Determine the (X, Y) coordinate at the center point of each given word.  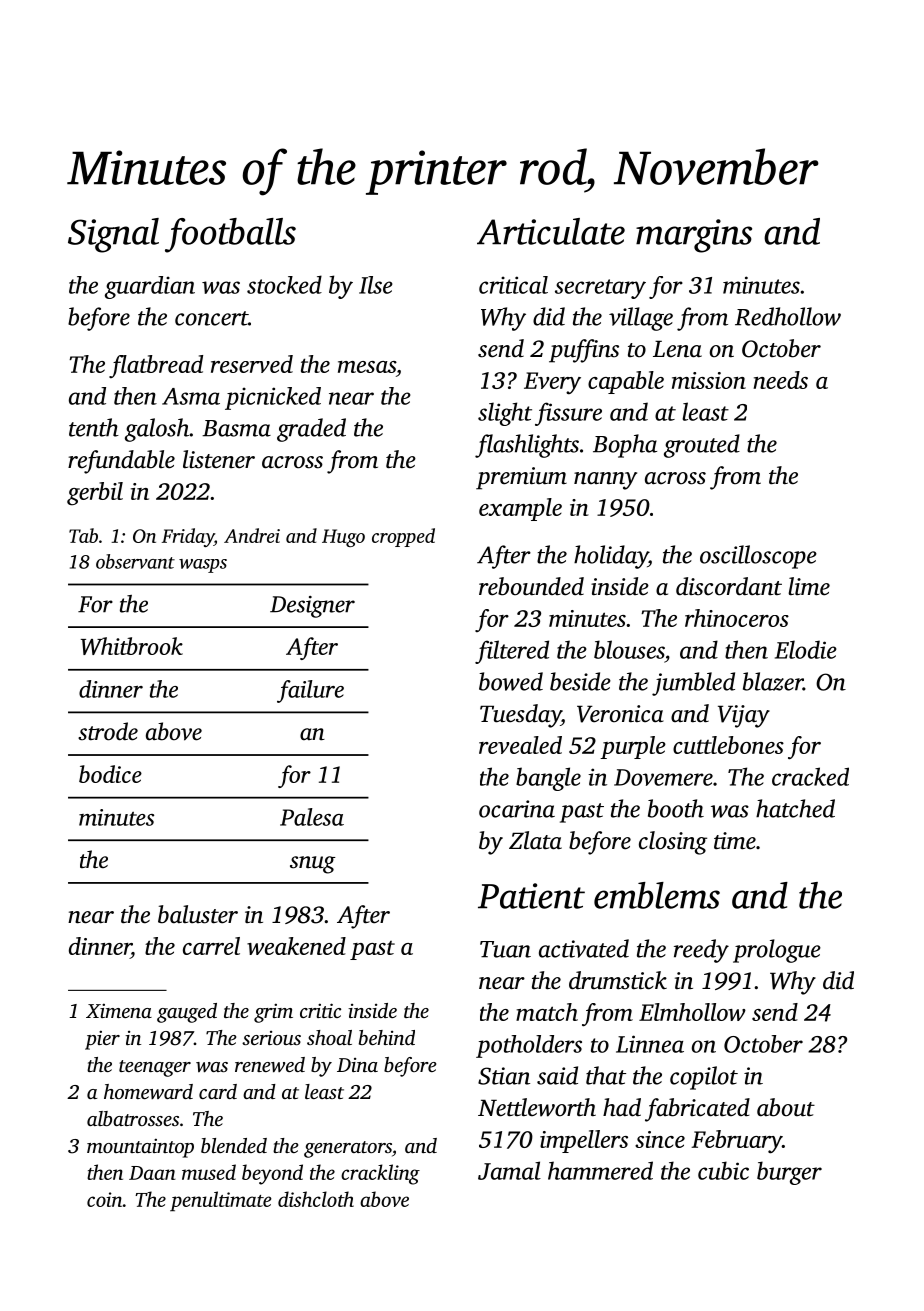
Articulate (551, 231)
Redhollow (788, 316)
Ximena (119, 1010)
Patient (531, 896)
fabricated (697, 1110)
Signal (113, 235)
